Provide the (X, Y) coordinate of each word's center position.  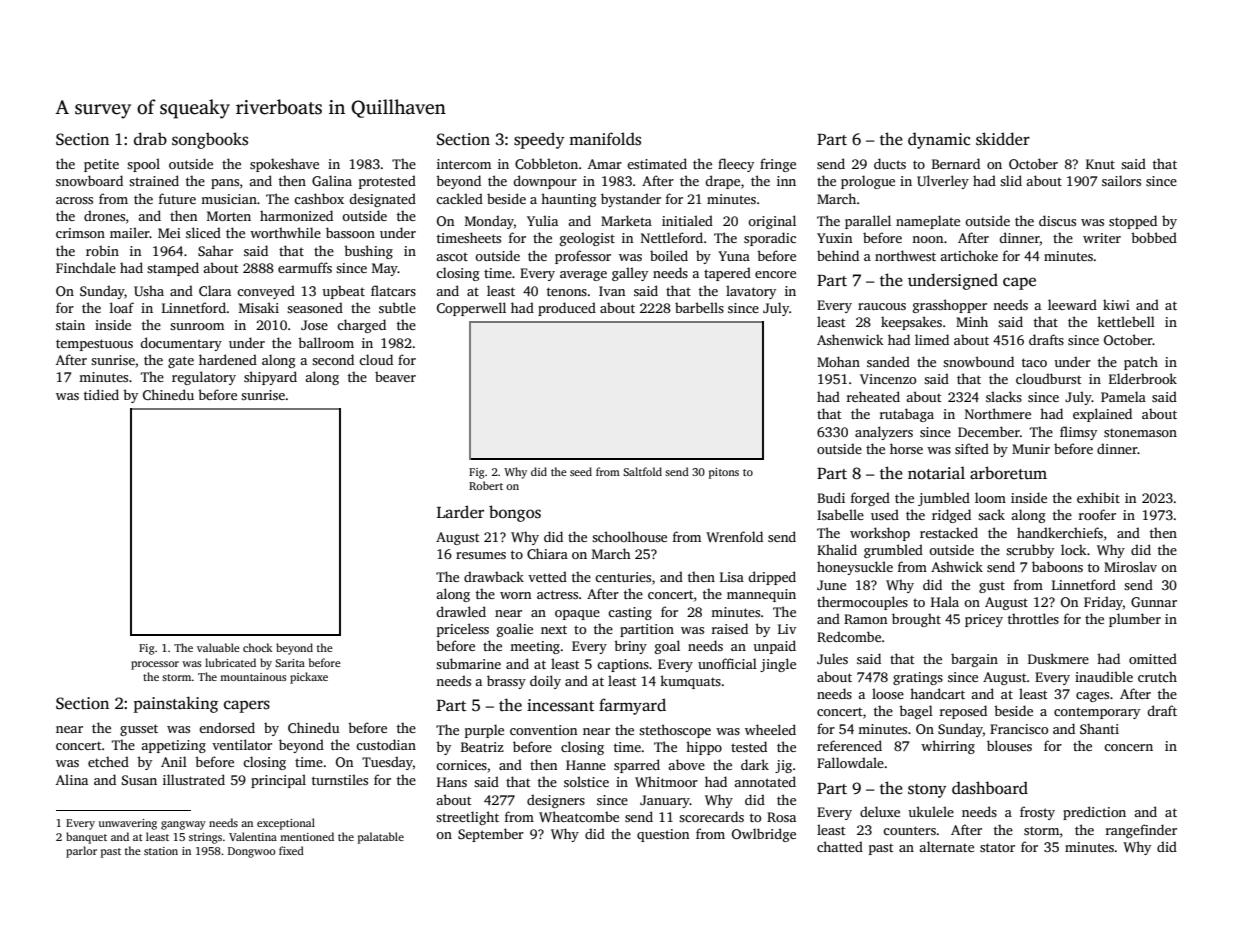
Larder (460, 511)
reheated (873, 396)
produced (567, 309)
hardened (228, 359)
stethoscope (675, 731)
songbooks (210, 140)
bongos (515, 513)
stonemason (1140, 432)
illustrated (194, 779)
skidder (1003, 139)
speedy (539, 140)
